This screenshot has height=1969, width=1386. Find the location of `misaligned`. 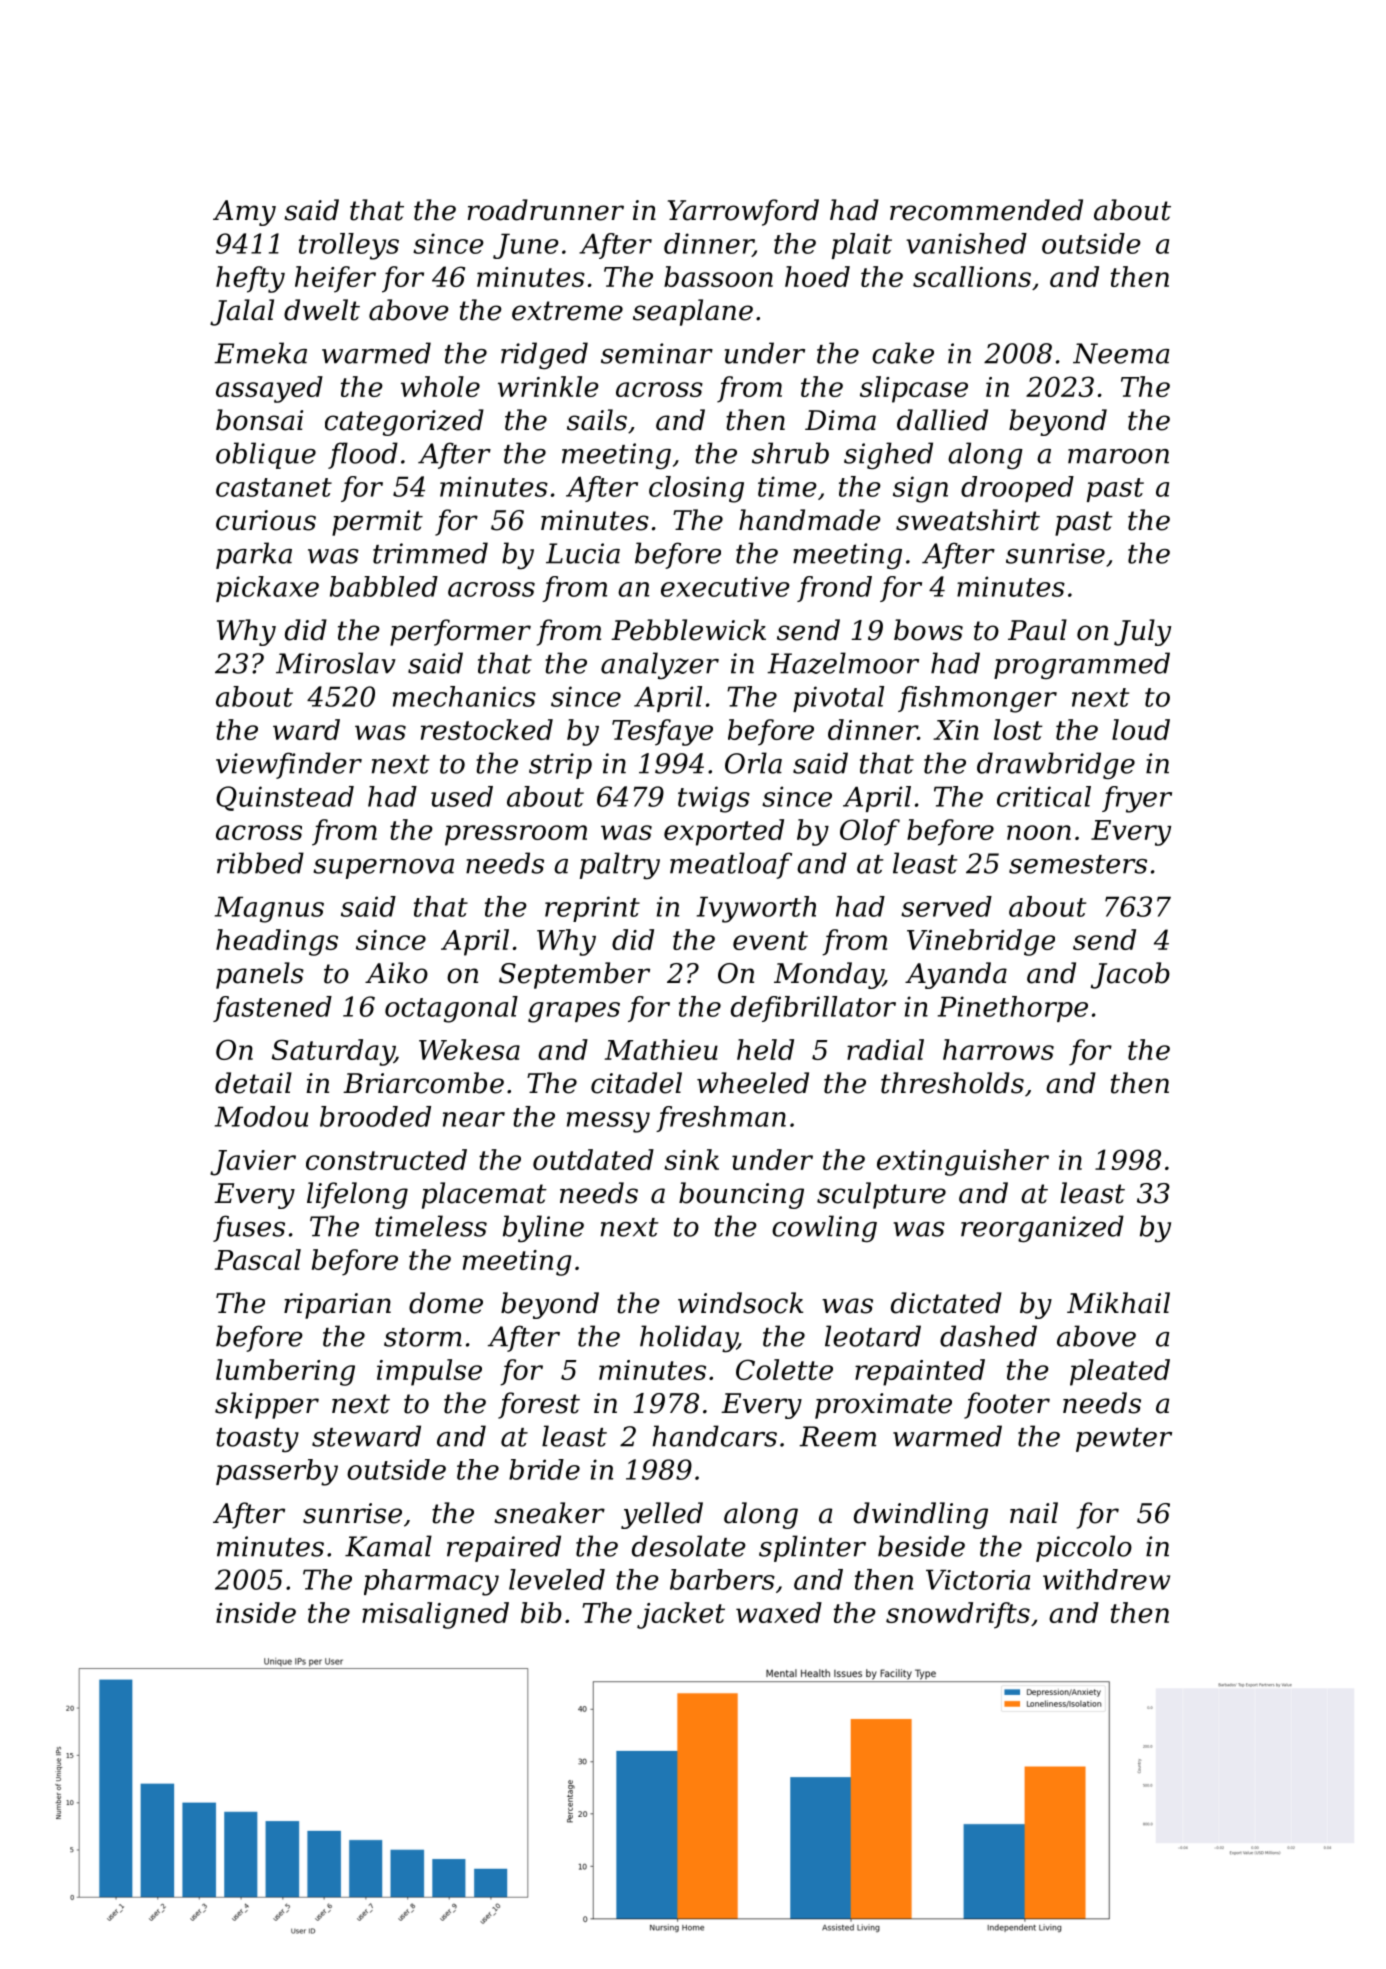

misaligned is located at coordinates (435, 1615).
